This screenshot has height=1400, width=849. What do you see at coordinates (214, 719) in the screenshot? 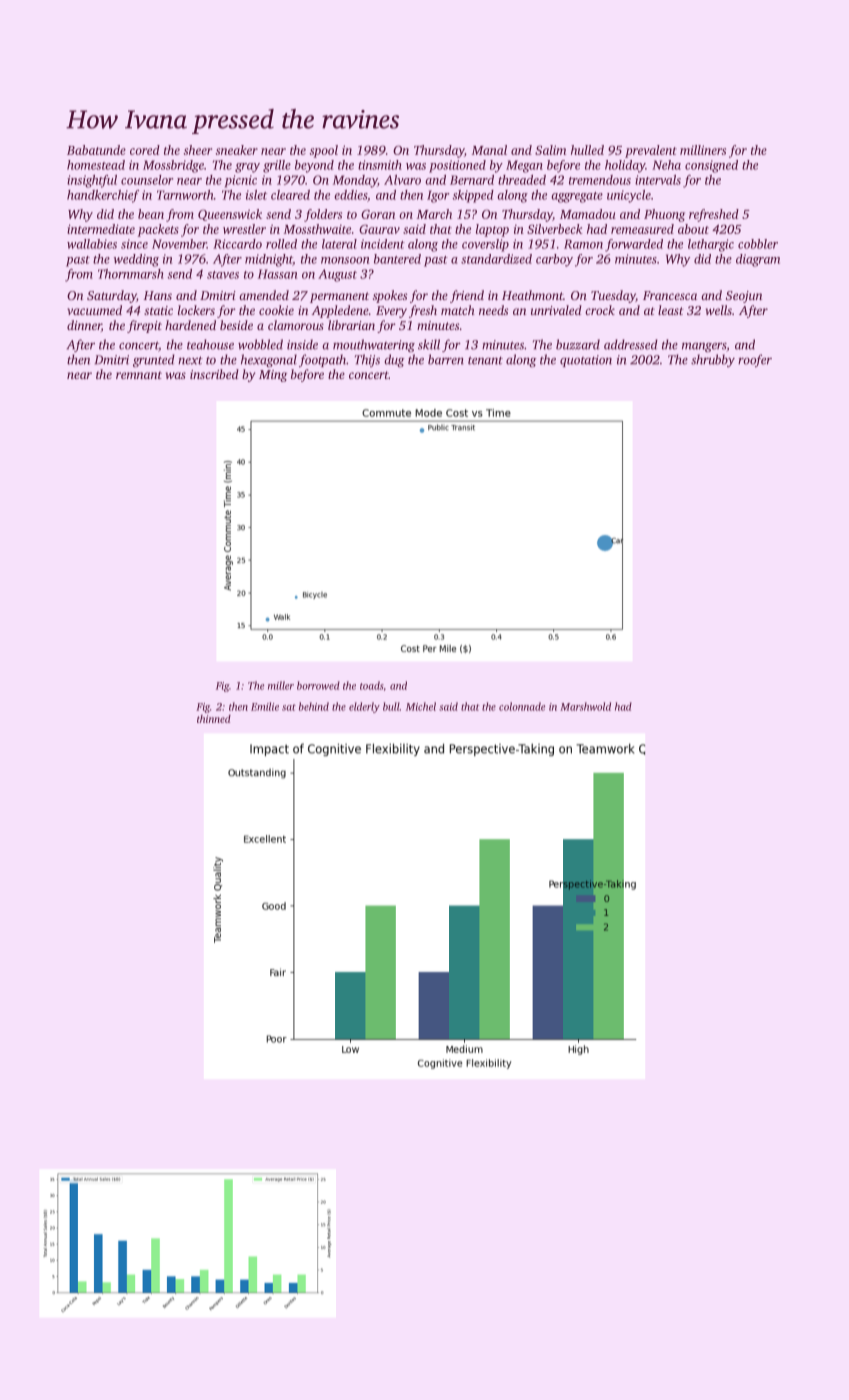
I see `thinned` at bounding box center [214, 719].
